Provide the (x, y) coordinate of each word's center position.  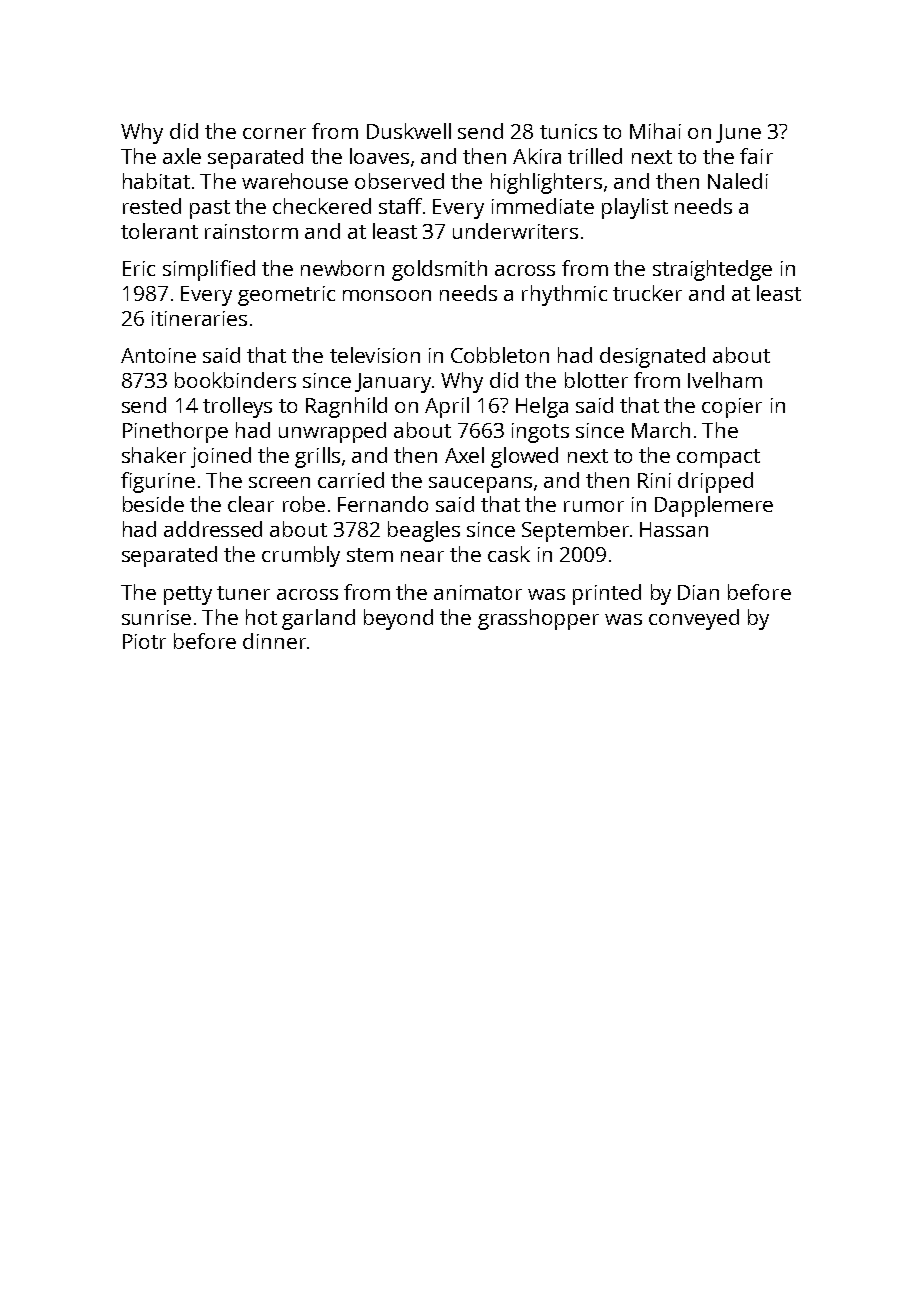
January (393, 383)
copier (732, 408)
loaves (379, 156)
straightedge (712, 270)
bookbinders (235, 380)
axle (182, 156)
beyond (398, 619)
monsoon (387, 295)
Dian (698, 592)
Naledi (738, 181)
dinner (274, 641)
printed (607, 594)
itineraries (199, 318)
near (422, 556)
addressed (213, 529)
